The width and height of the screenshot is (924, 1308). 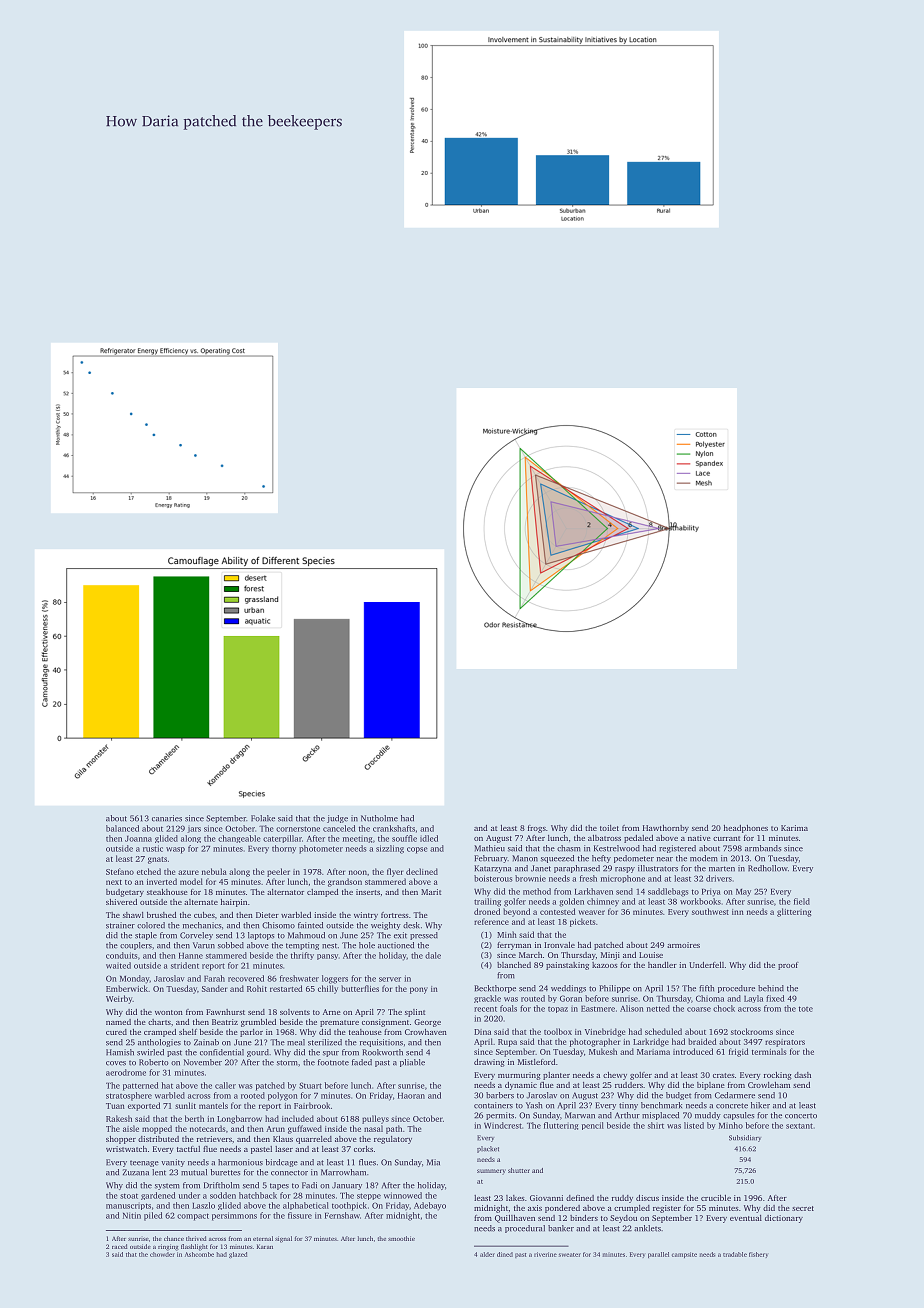 What do you see at coordinates (263, 818) in the screenshot?
I see `Folake` at bounding box center [263, 818].
